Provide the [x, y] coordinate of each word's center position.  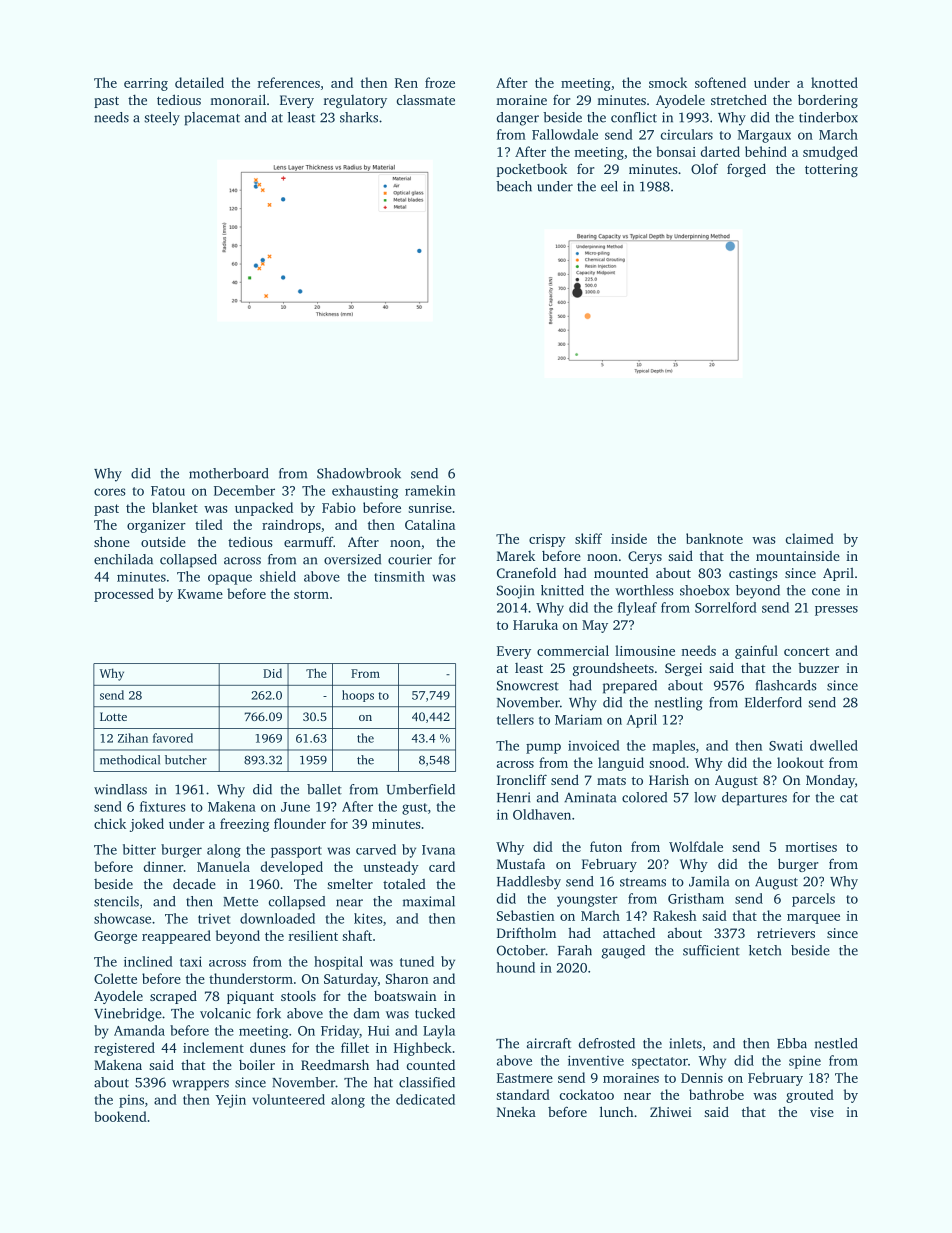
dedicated [425, 1099]
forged [746, 170]
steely [162, 119]
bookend [120, 1116]
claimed [810, 538]
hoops [358, 696]
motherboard [229, 473]
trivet [214, 919]
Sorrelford [726, 607]
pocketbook [532, 170]
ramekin [430, 490]
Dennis [702, 1078]
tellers [515, 719]
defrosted [607, 1043]
